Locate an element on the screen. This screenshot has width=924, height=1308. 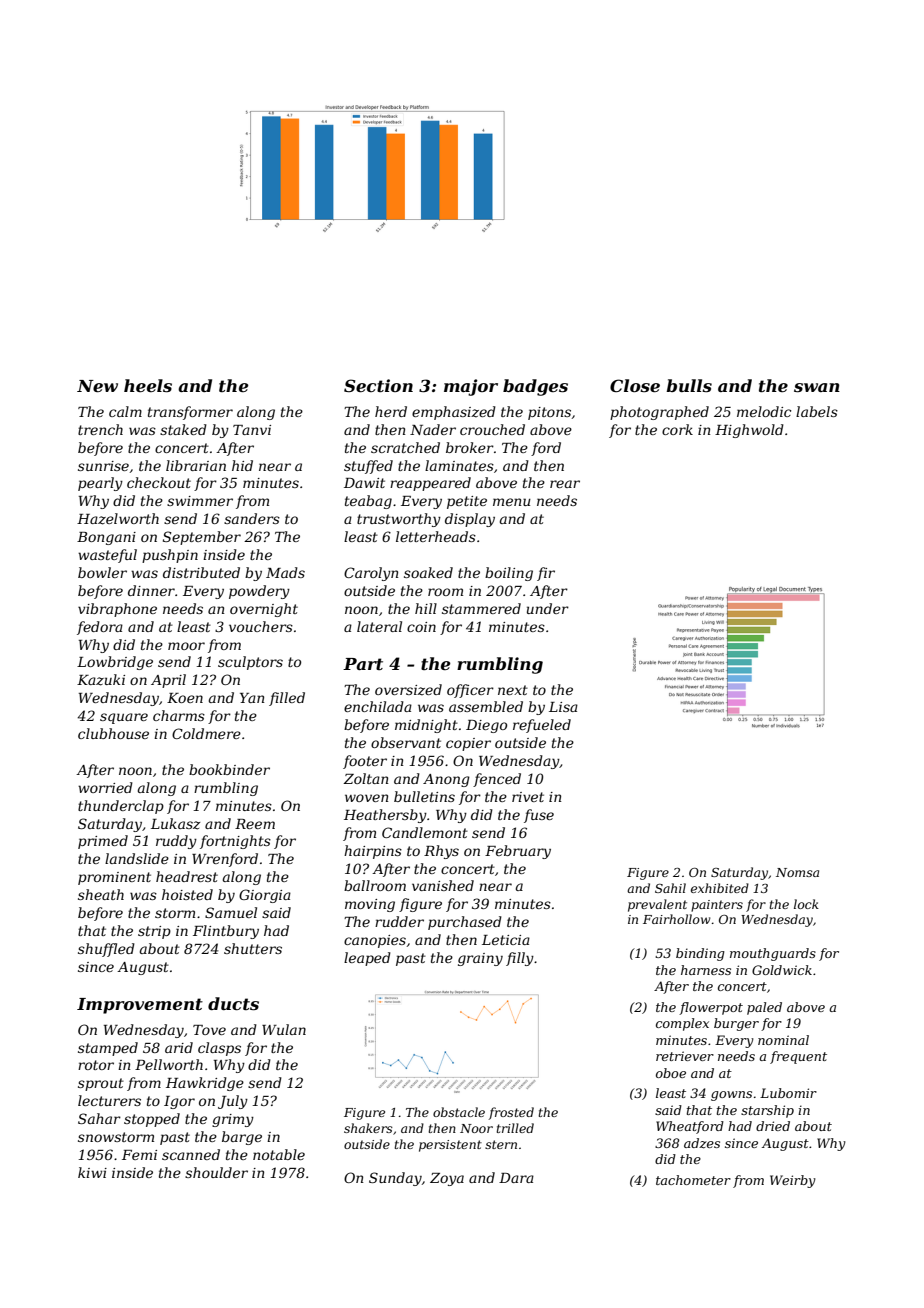
badges is located at coordinates (535, 387).
